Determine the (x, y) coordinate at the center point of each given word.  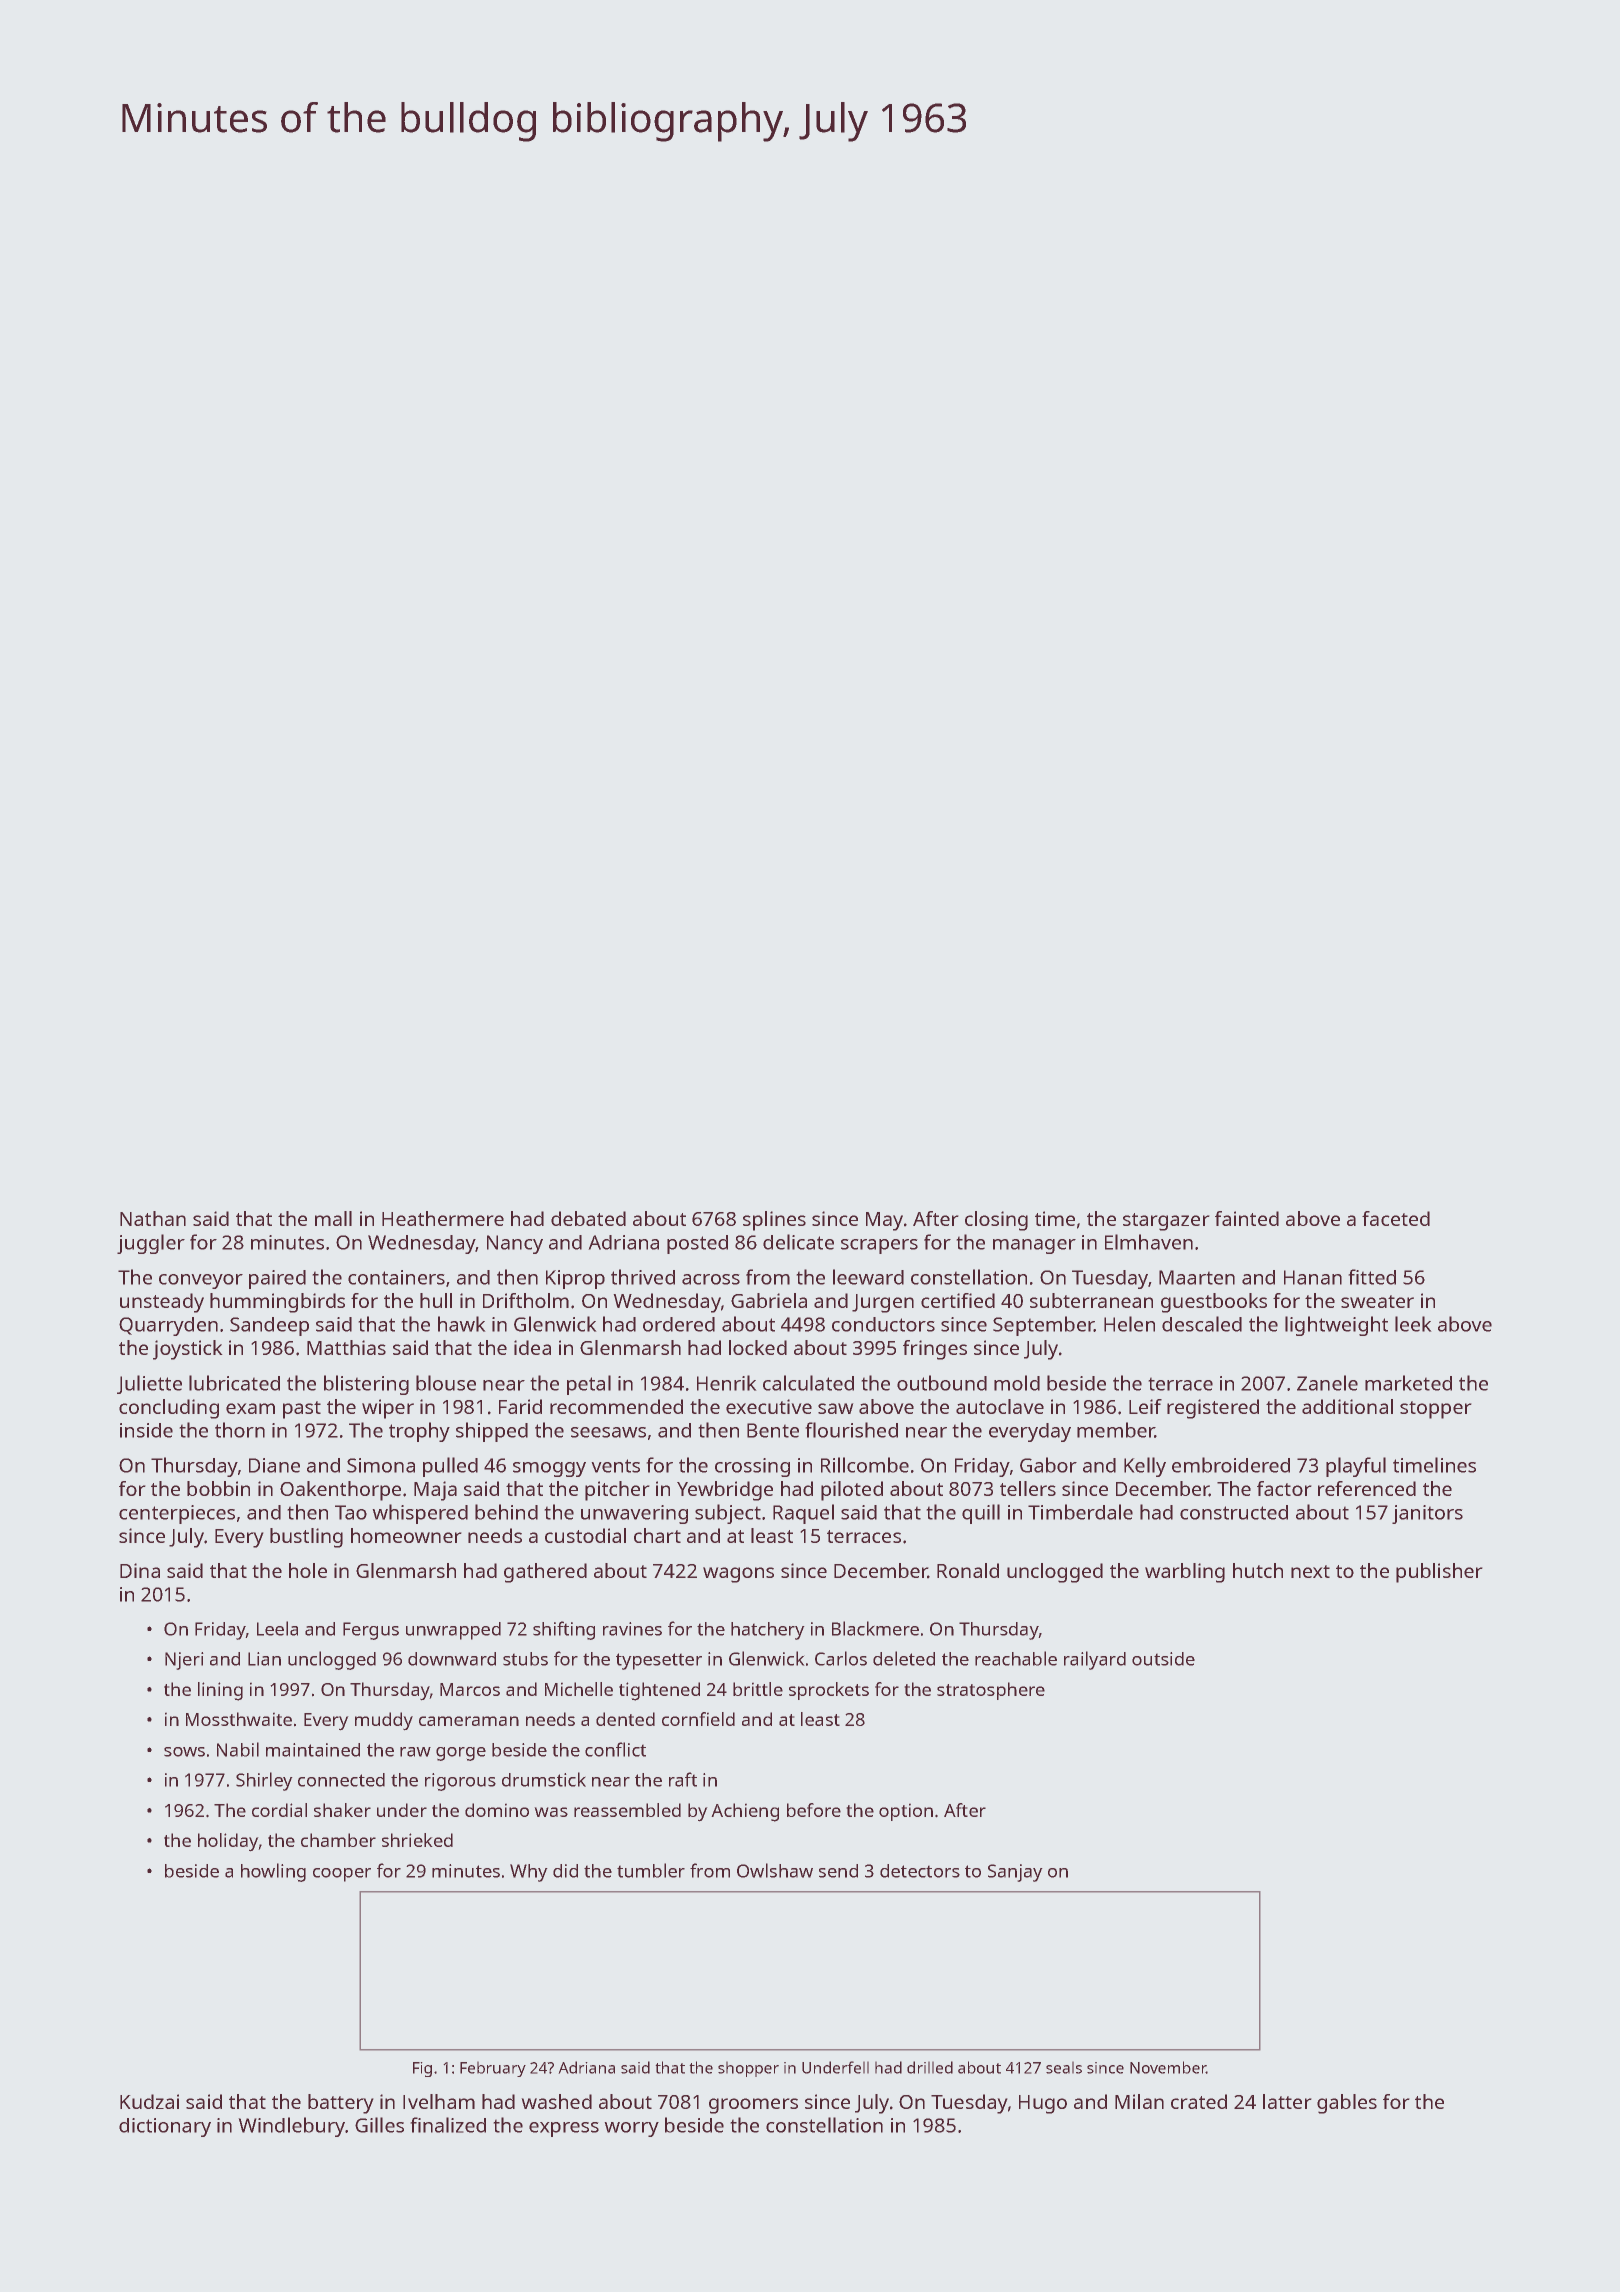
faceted (1396, 1218)
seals (1064, 2067)
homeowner (406, 1535)
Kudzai (149, 2101)
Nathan (153, 1218)
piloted (852, 1491)
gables (1347, 2104)
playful (1356, 1467)
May (884, 1221)
